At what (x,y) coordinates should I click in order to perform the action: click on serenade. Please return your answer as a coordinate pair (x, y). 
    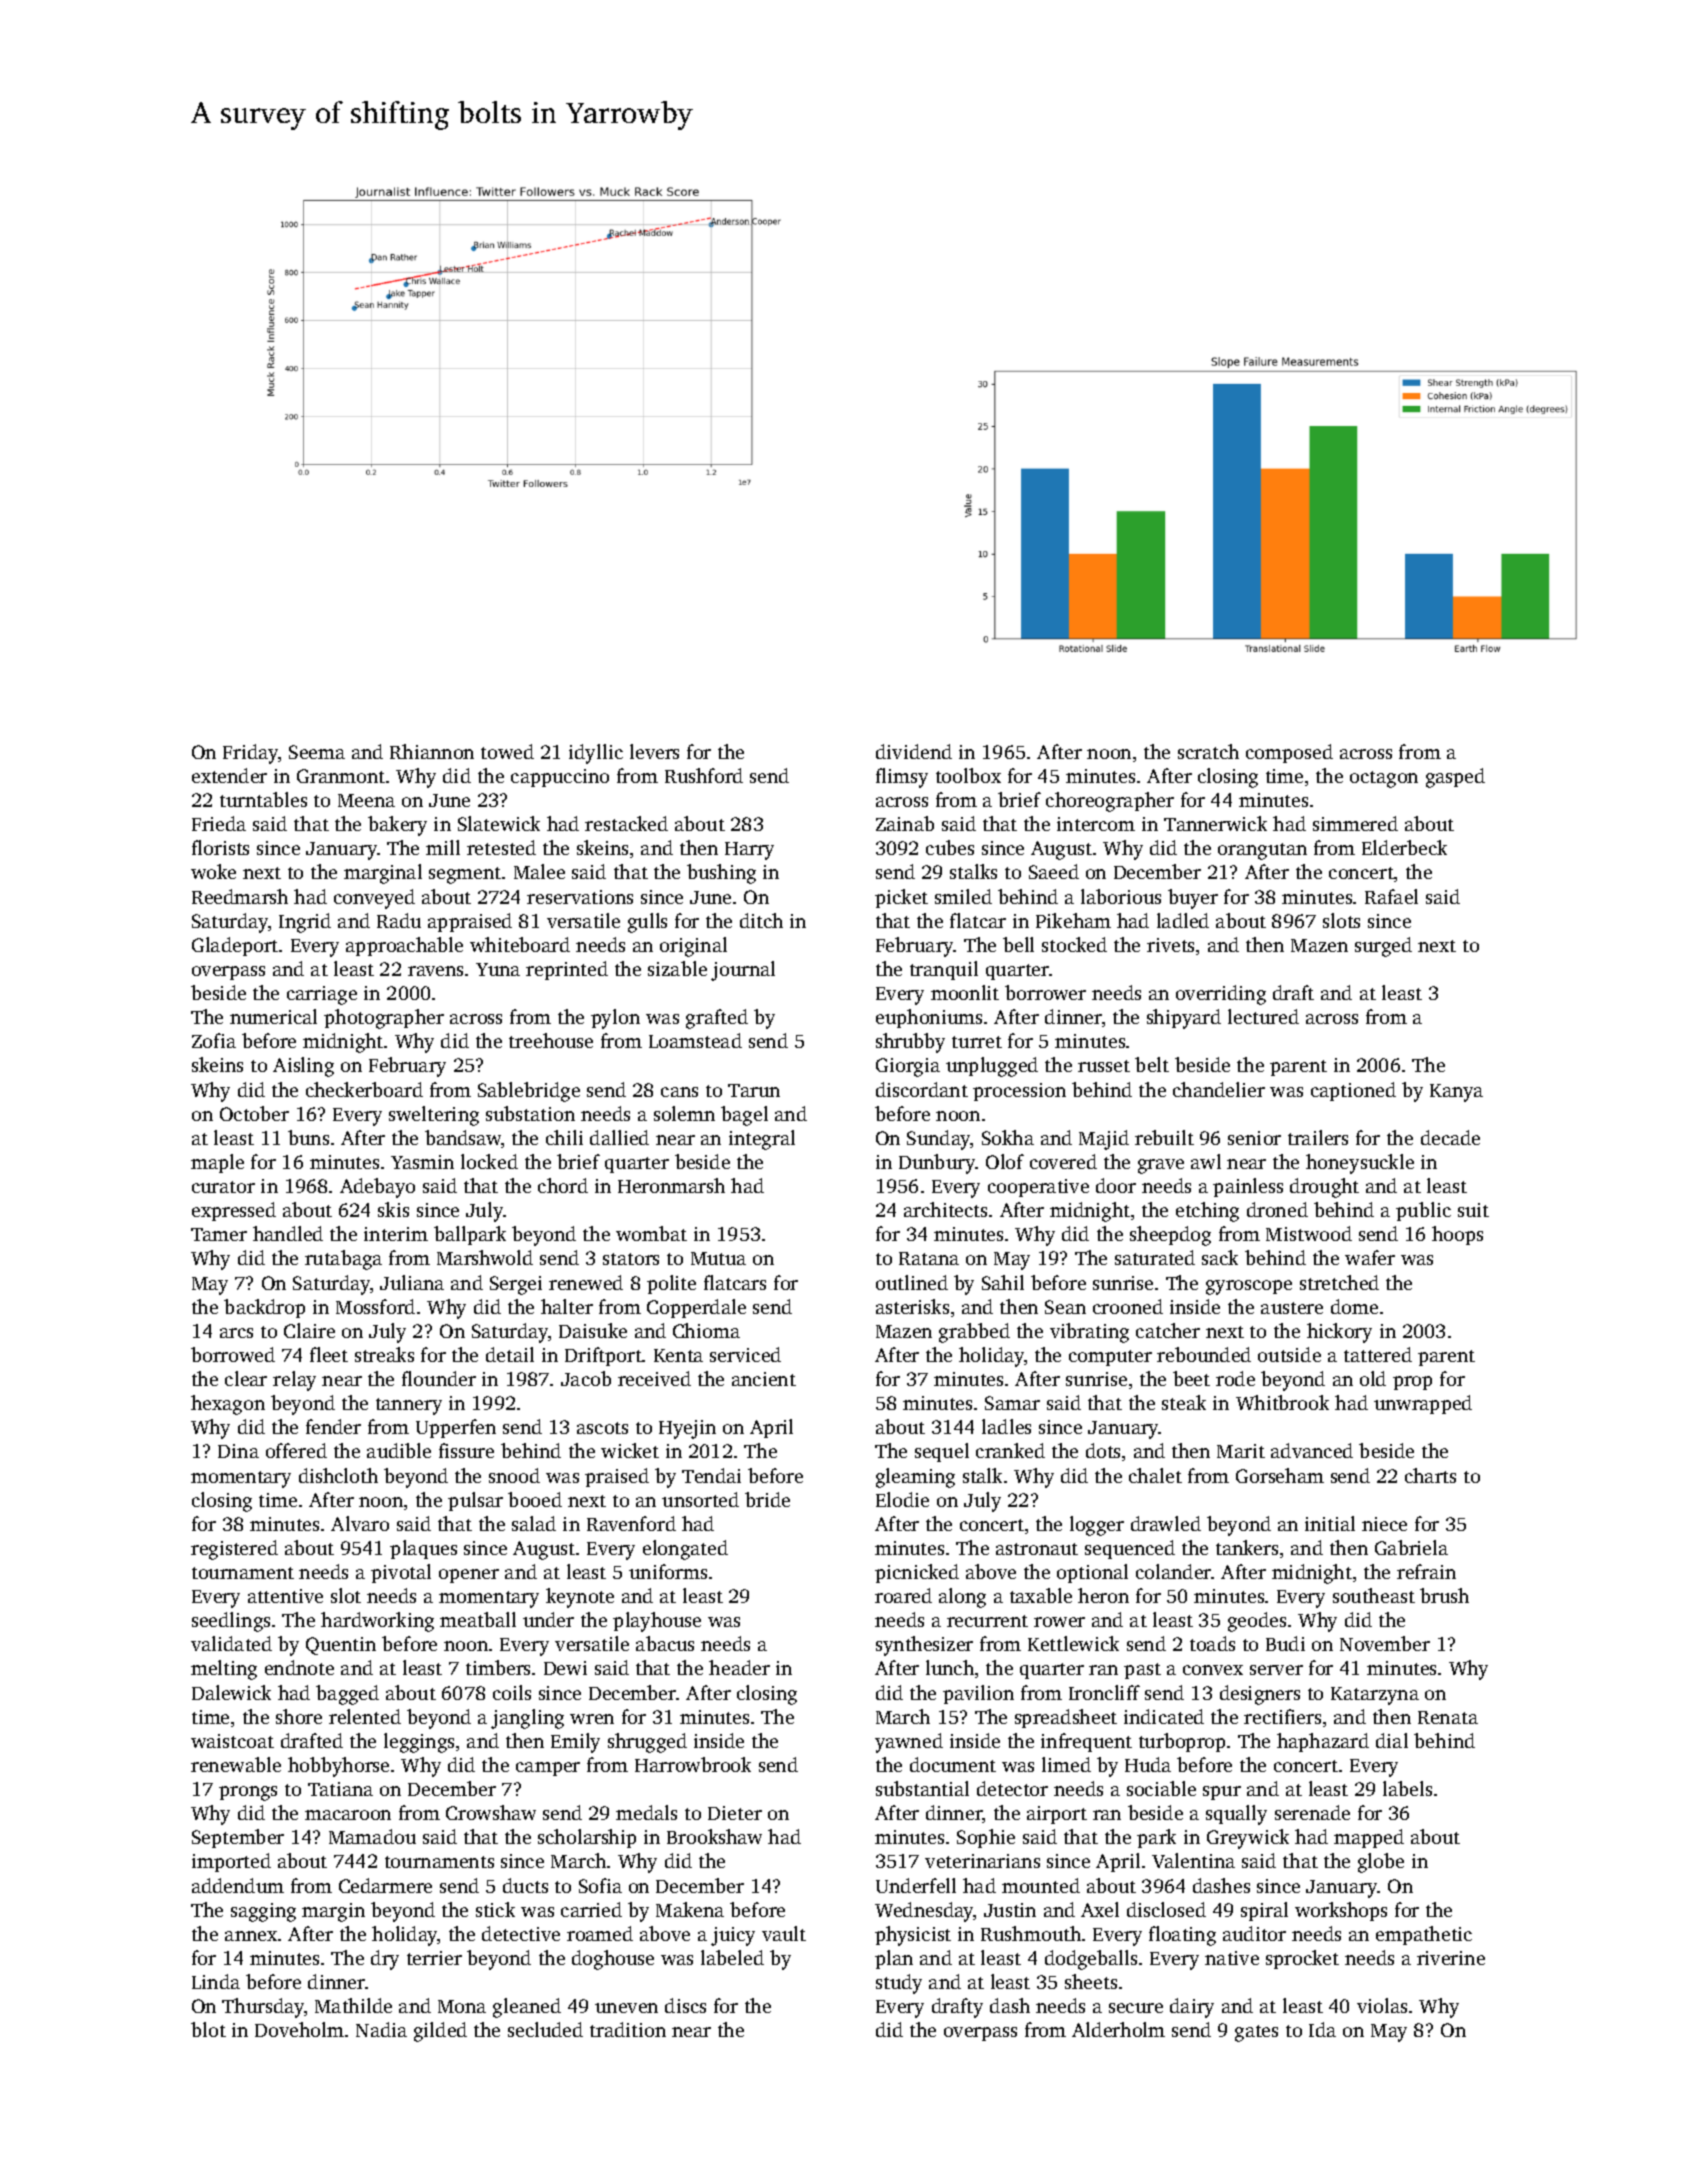
    Looking at the image, I should click on (1312, 1812).
